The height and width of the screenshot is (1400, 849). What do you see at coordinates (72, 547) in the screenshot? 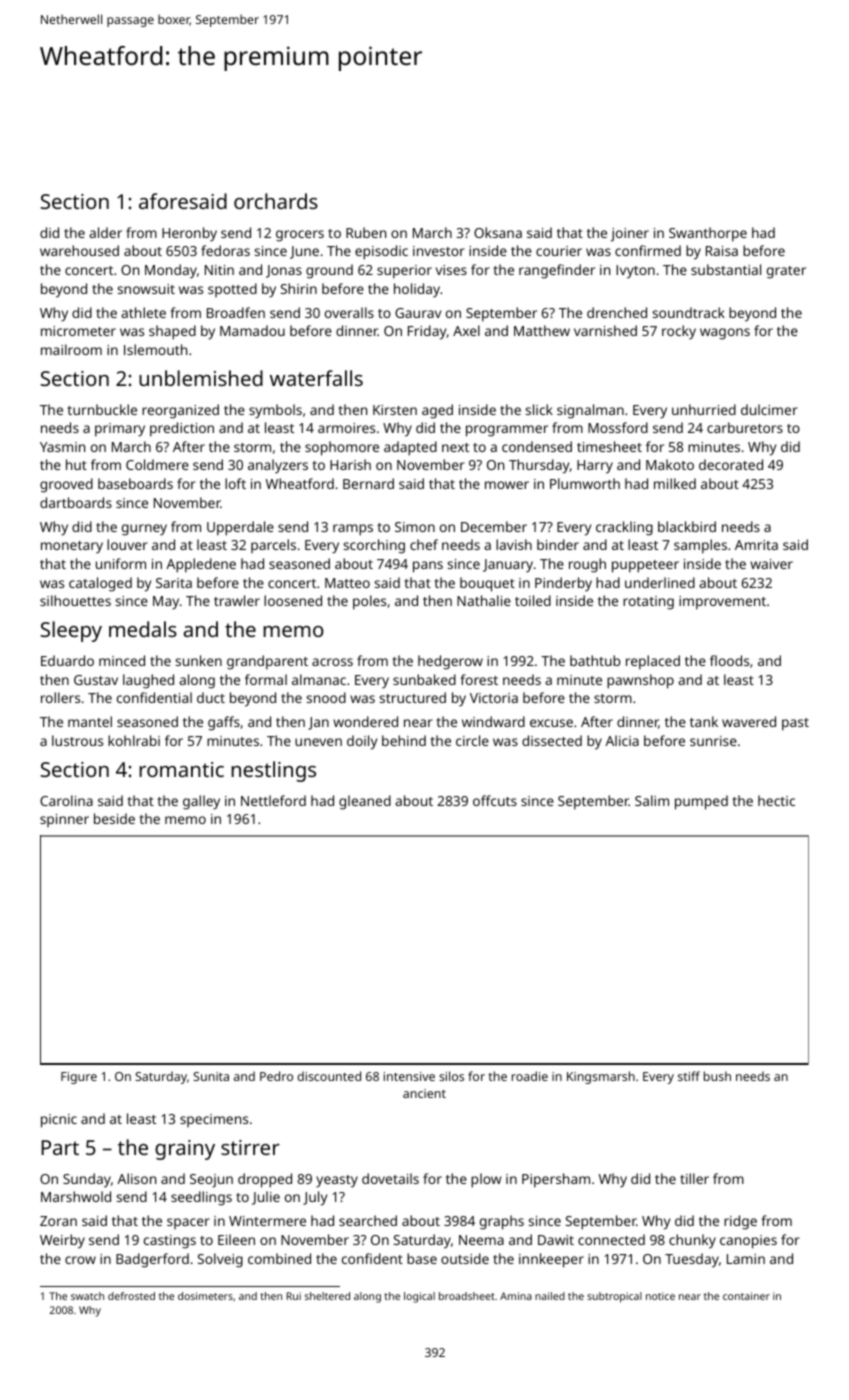
I see `monetary` at bounding box center [72, 547].
